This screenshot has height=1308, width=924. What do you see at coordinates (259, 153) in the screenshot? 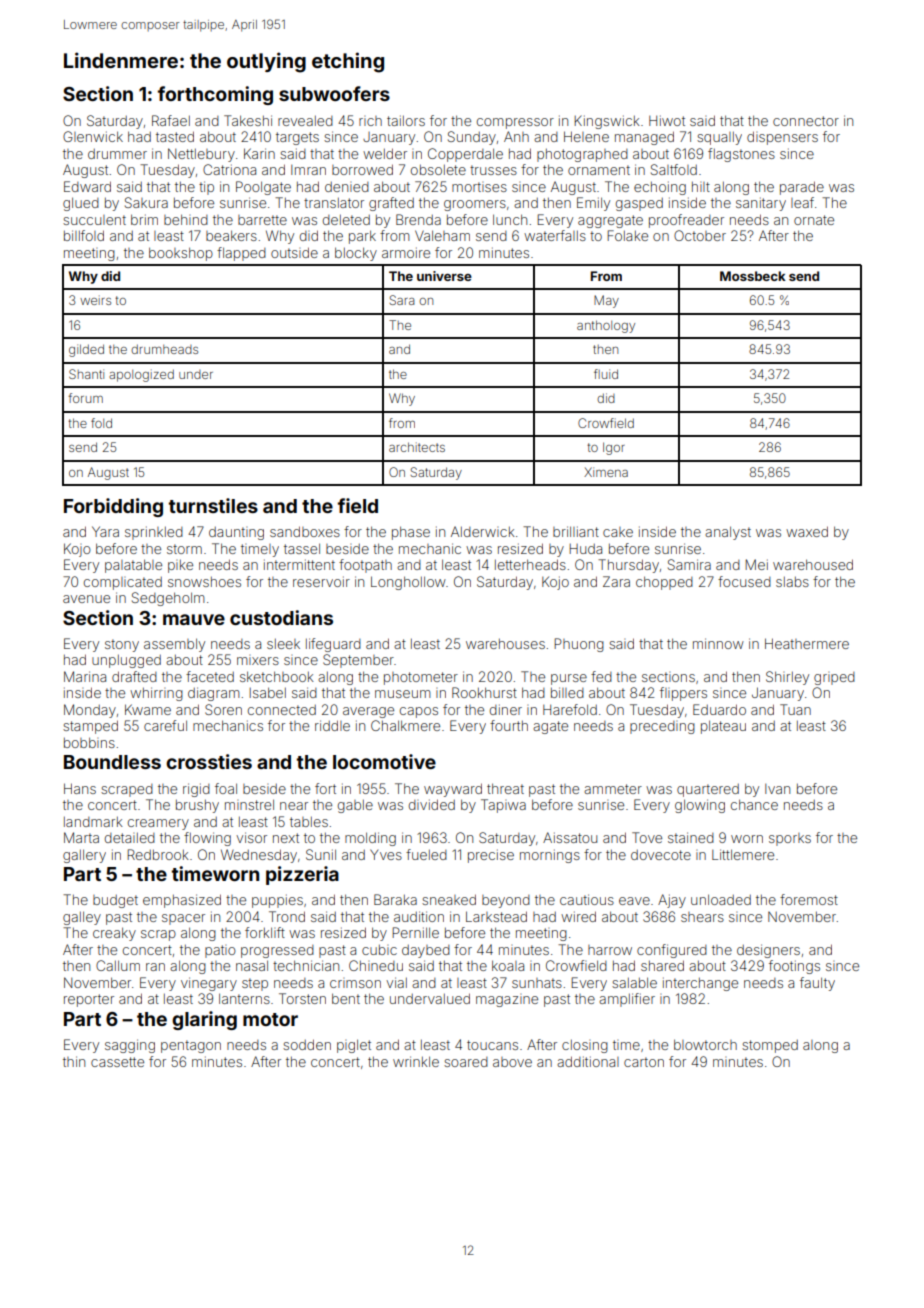
I see `Karin` at bounding box center [259, 153].
